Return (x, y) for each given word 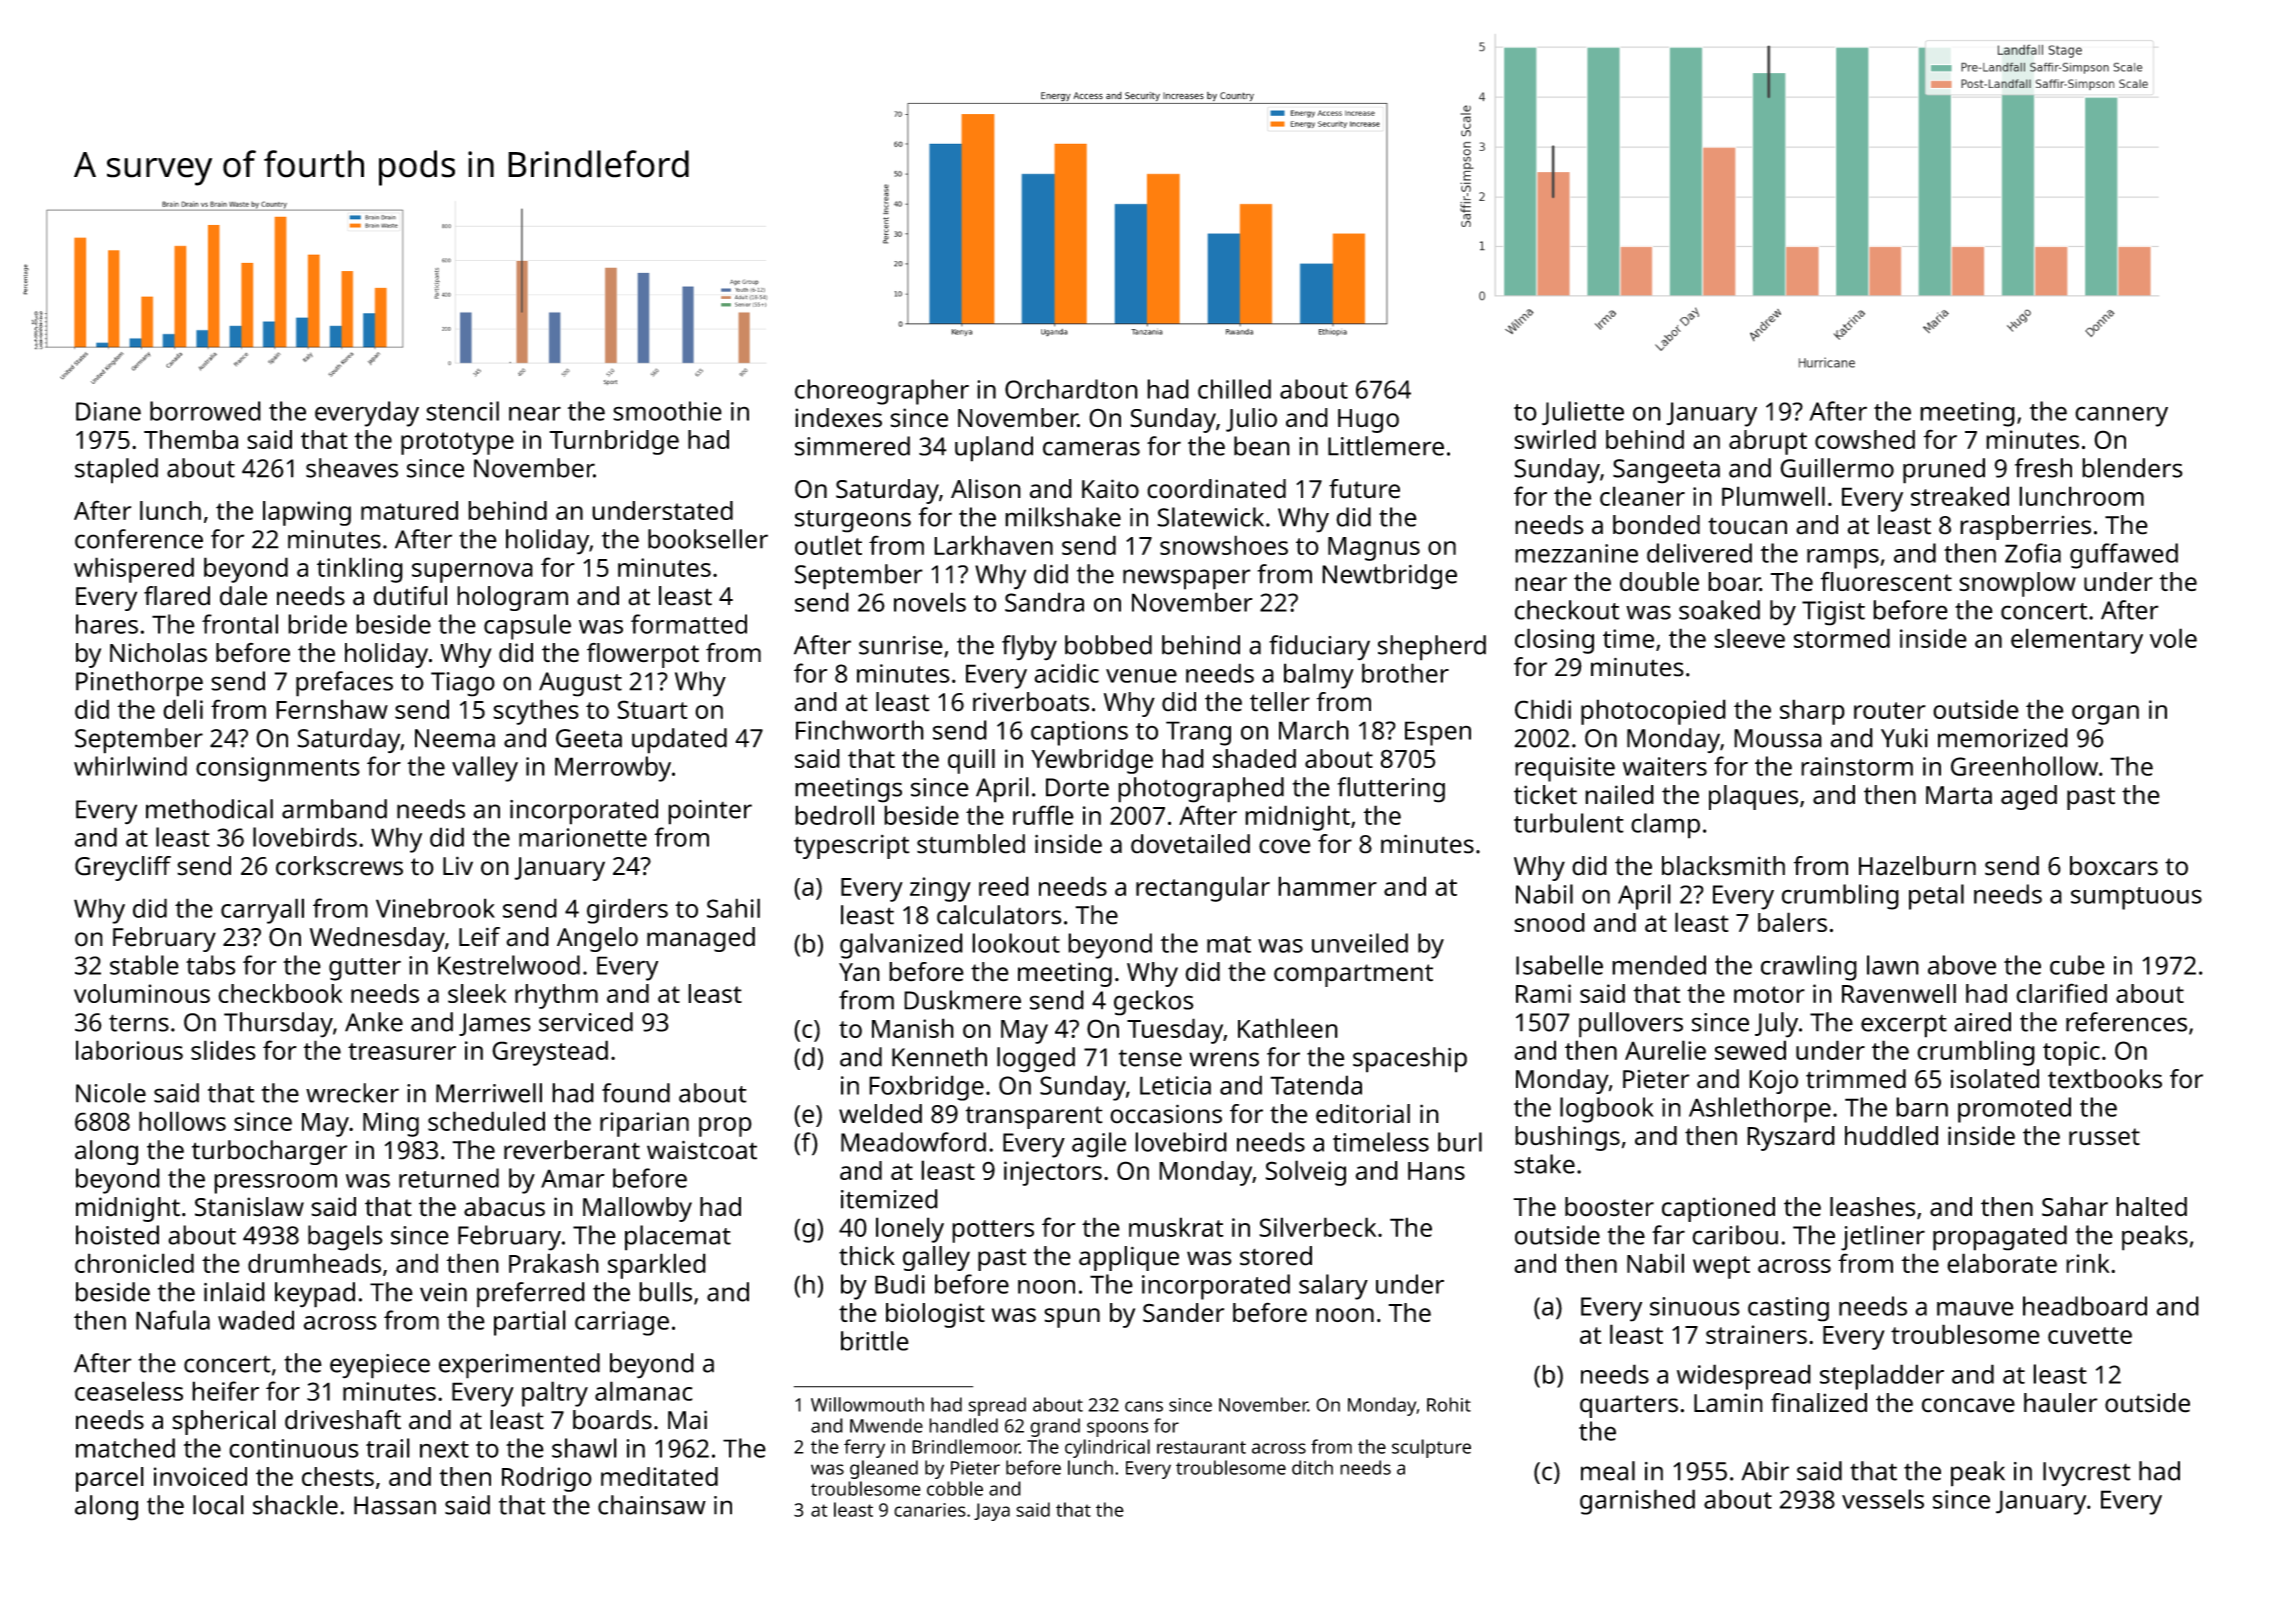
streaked (1960, 496)
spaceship (1410, 1060)
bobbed (1108, 645)
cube (2077, 965)
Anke (374, 1022)
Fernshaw (332, 709)
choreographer (882, 392)
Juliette (1583, 413)
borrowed (205, 411)
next (444, 1449)
